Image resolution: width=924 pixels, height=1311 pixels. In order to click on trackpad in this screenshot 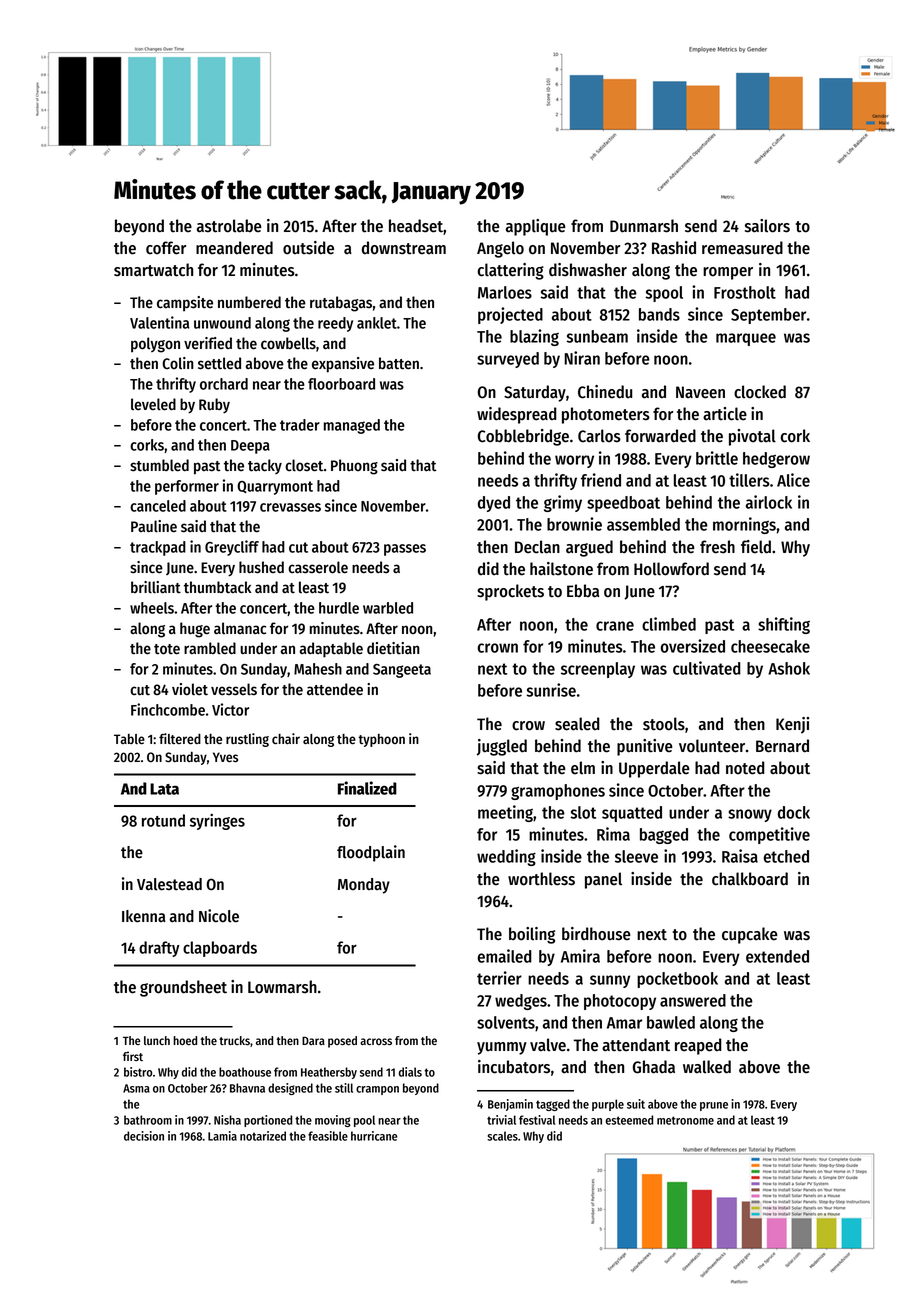, I will do `click(158, 548)`.
